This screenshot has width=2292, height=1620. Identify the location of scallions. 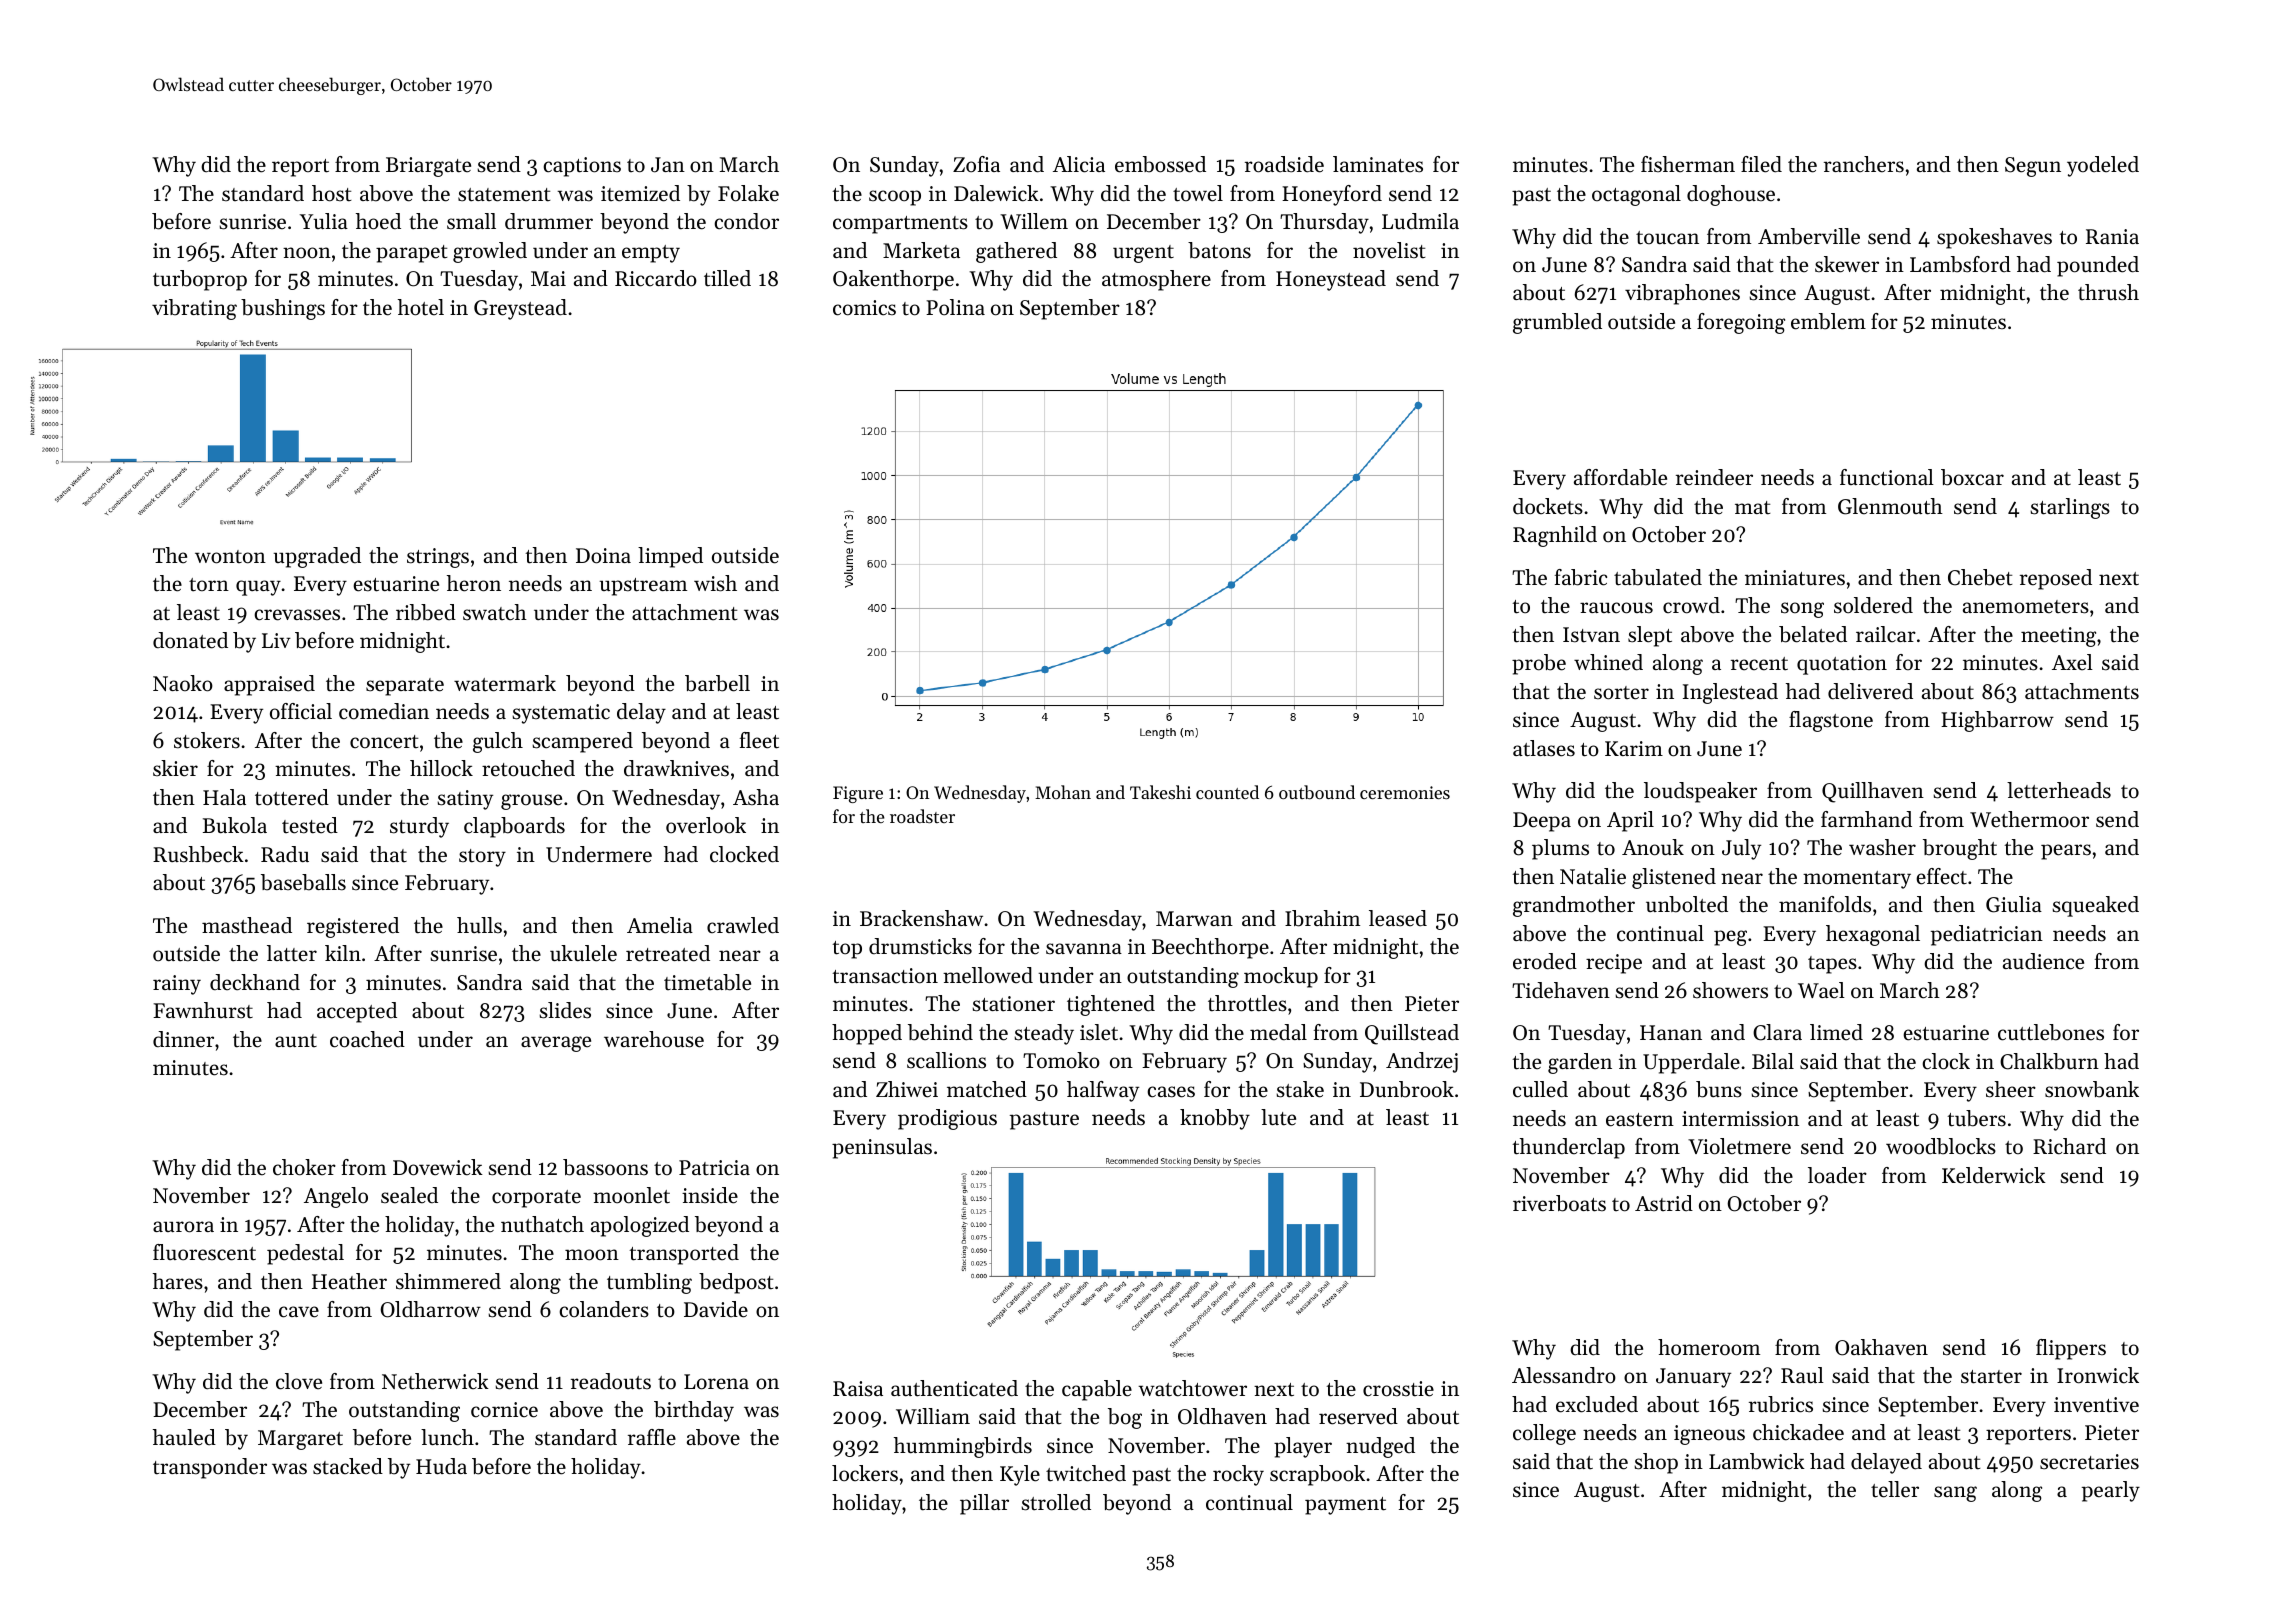
(946, 1060).
